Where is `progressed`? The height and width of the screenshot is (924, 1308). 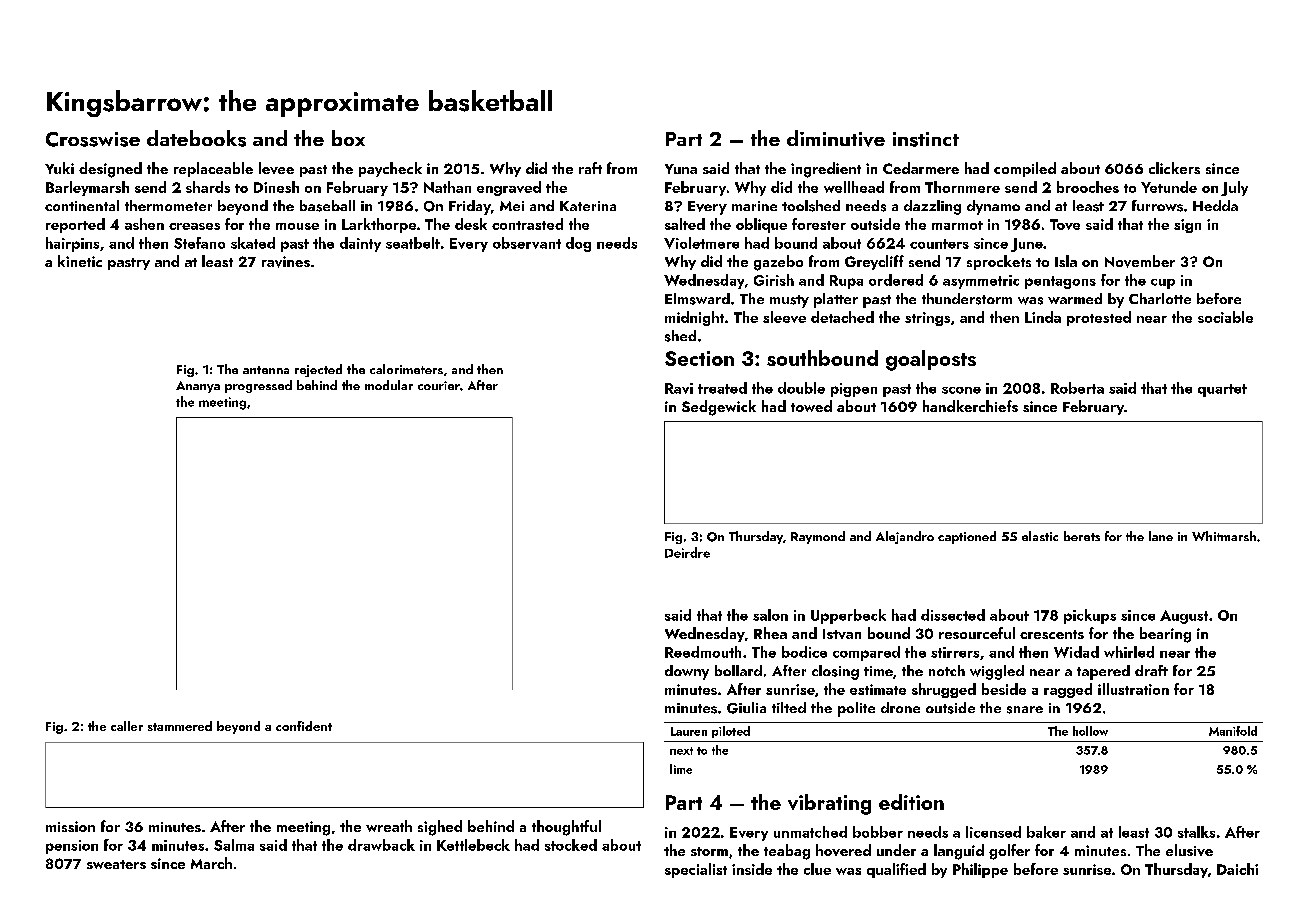
progressed is located at coordinates (258, 386).
